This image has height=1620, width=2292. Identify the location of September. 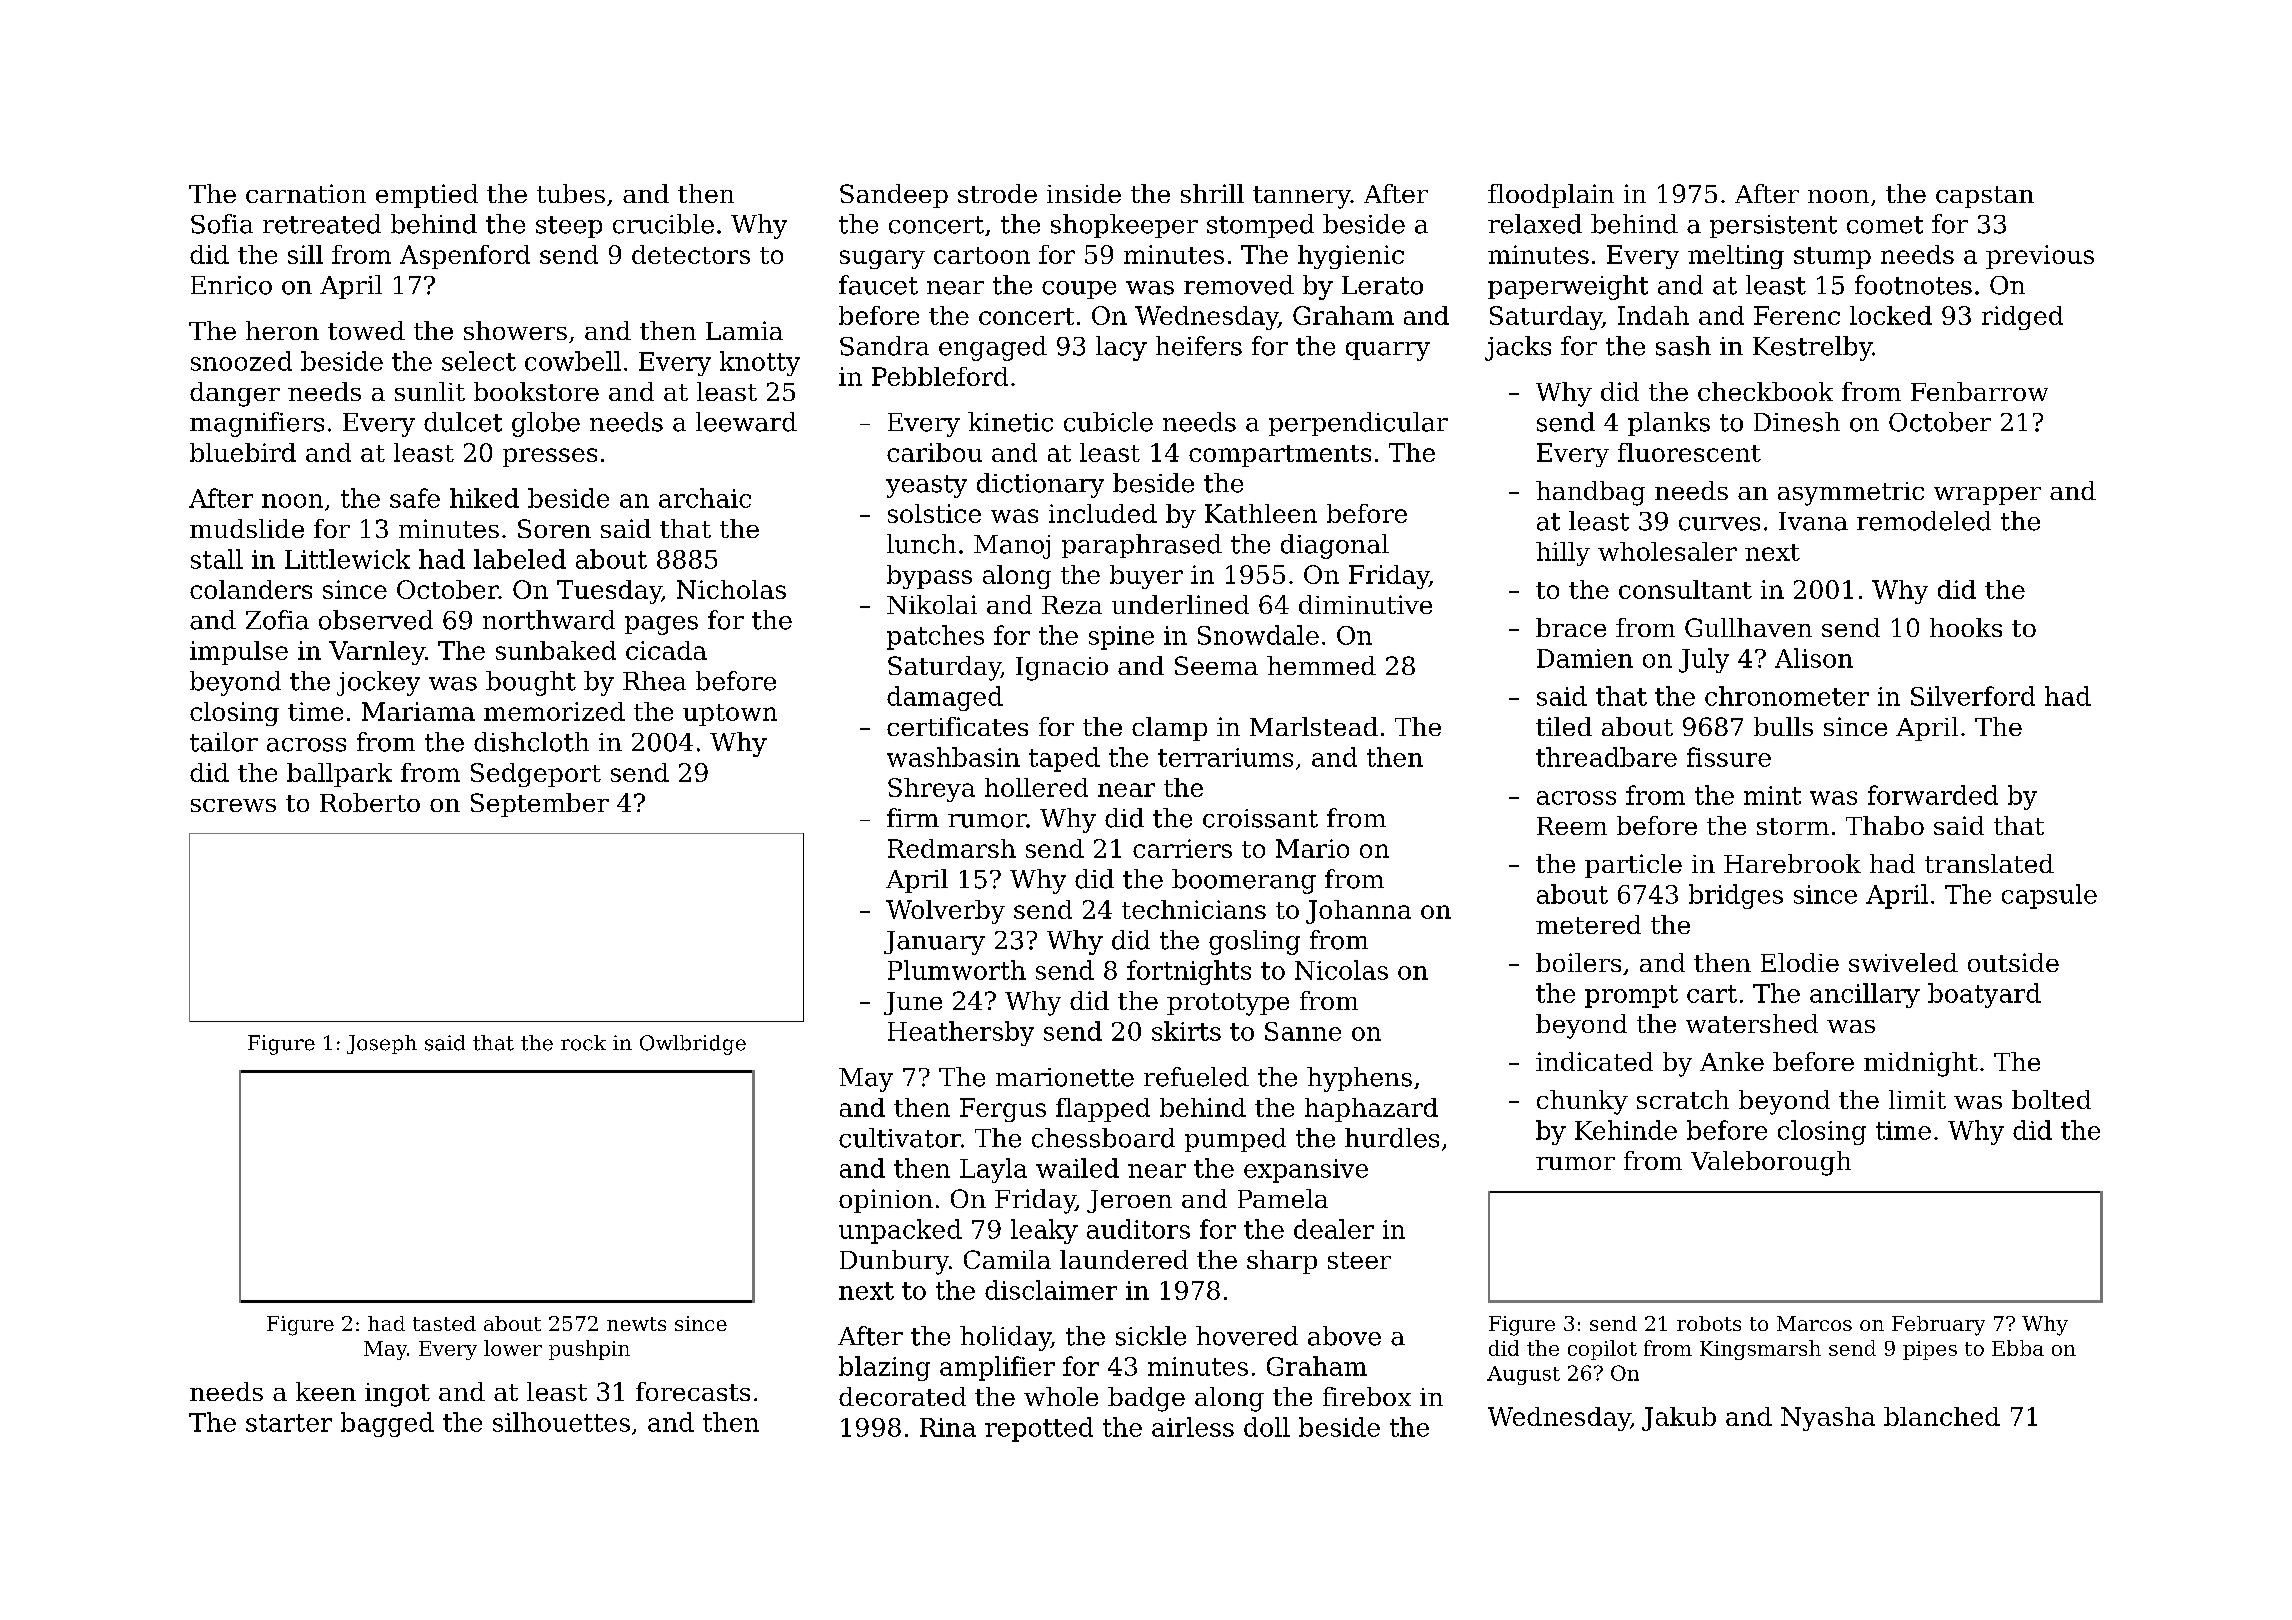
(540, 805).
